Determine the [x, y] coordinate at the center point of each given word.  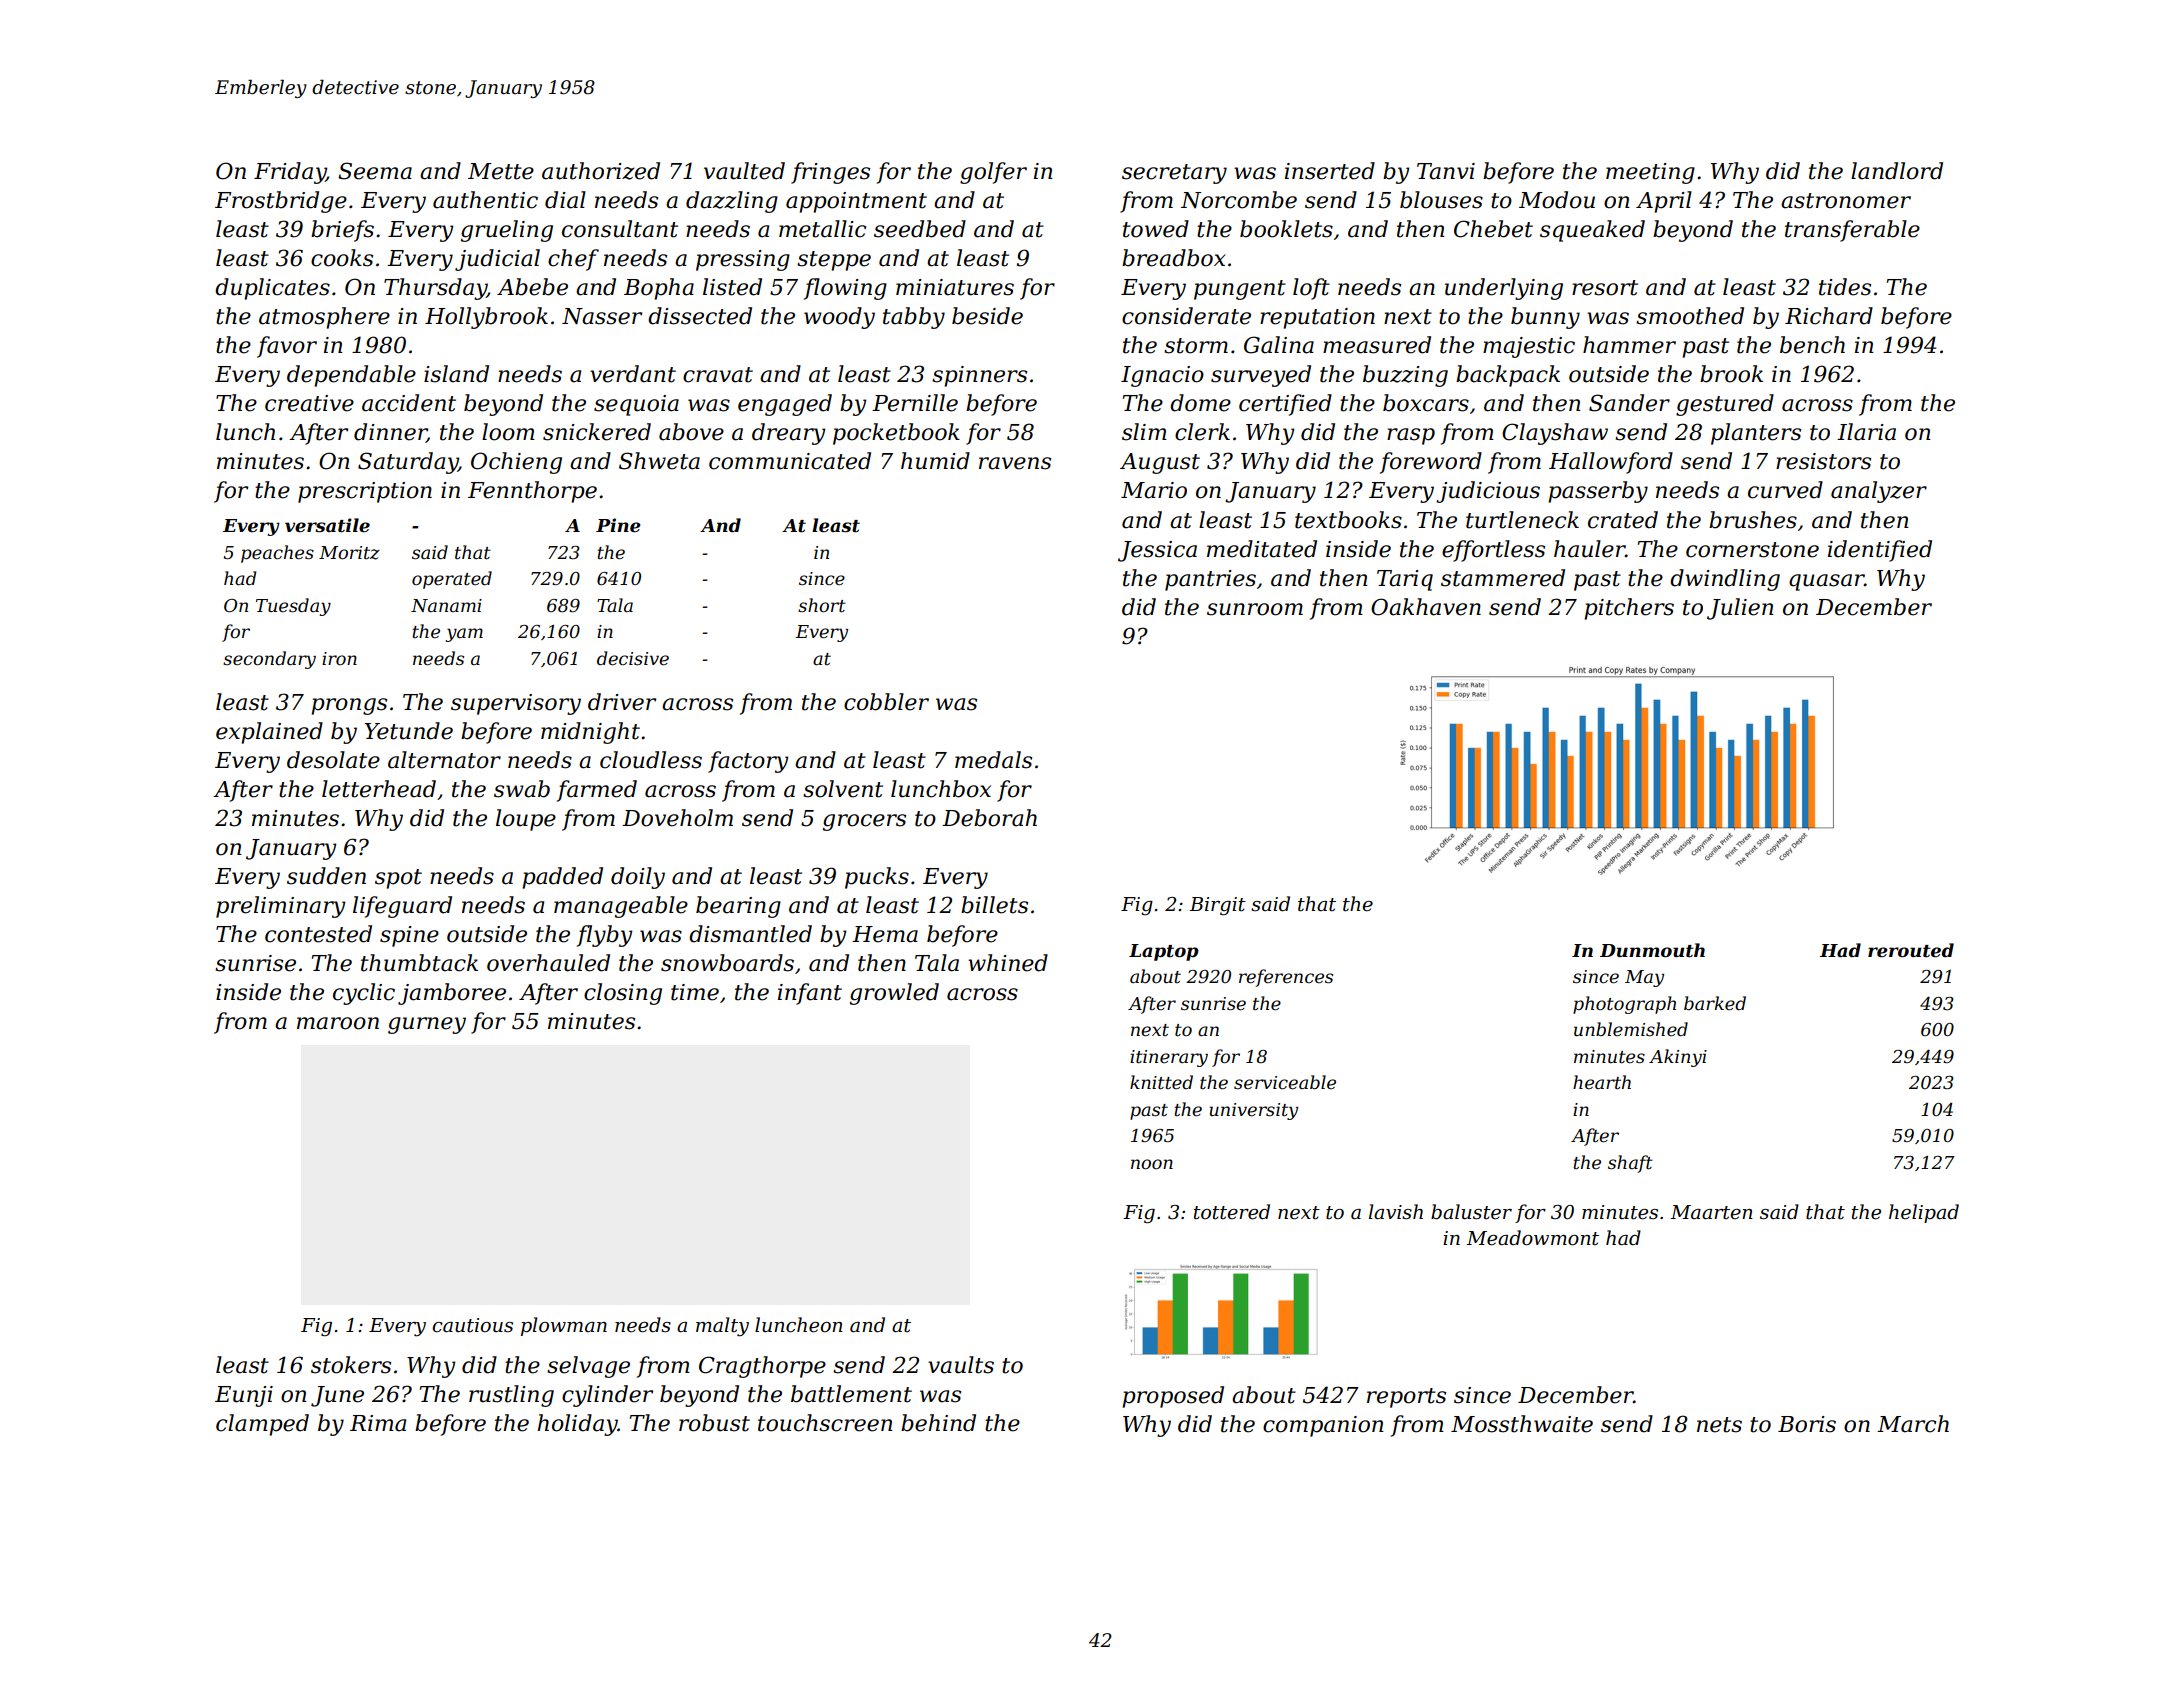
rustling [511, 1396]
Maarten [1711, 1212]
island [456, 374]
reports [1406, 1398]
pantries [1210, 580]
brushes [1753, 520]
